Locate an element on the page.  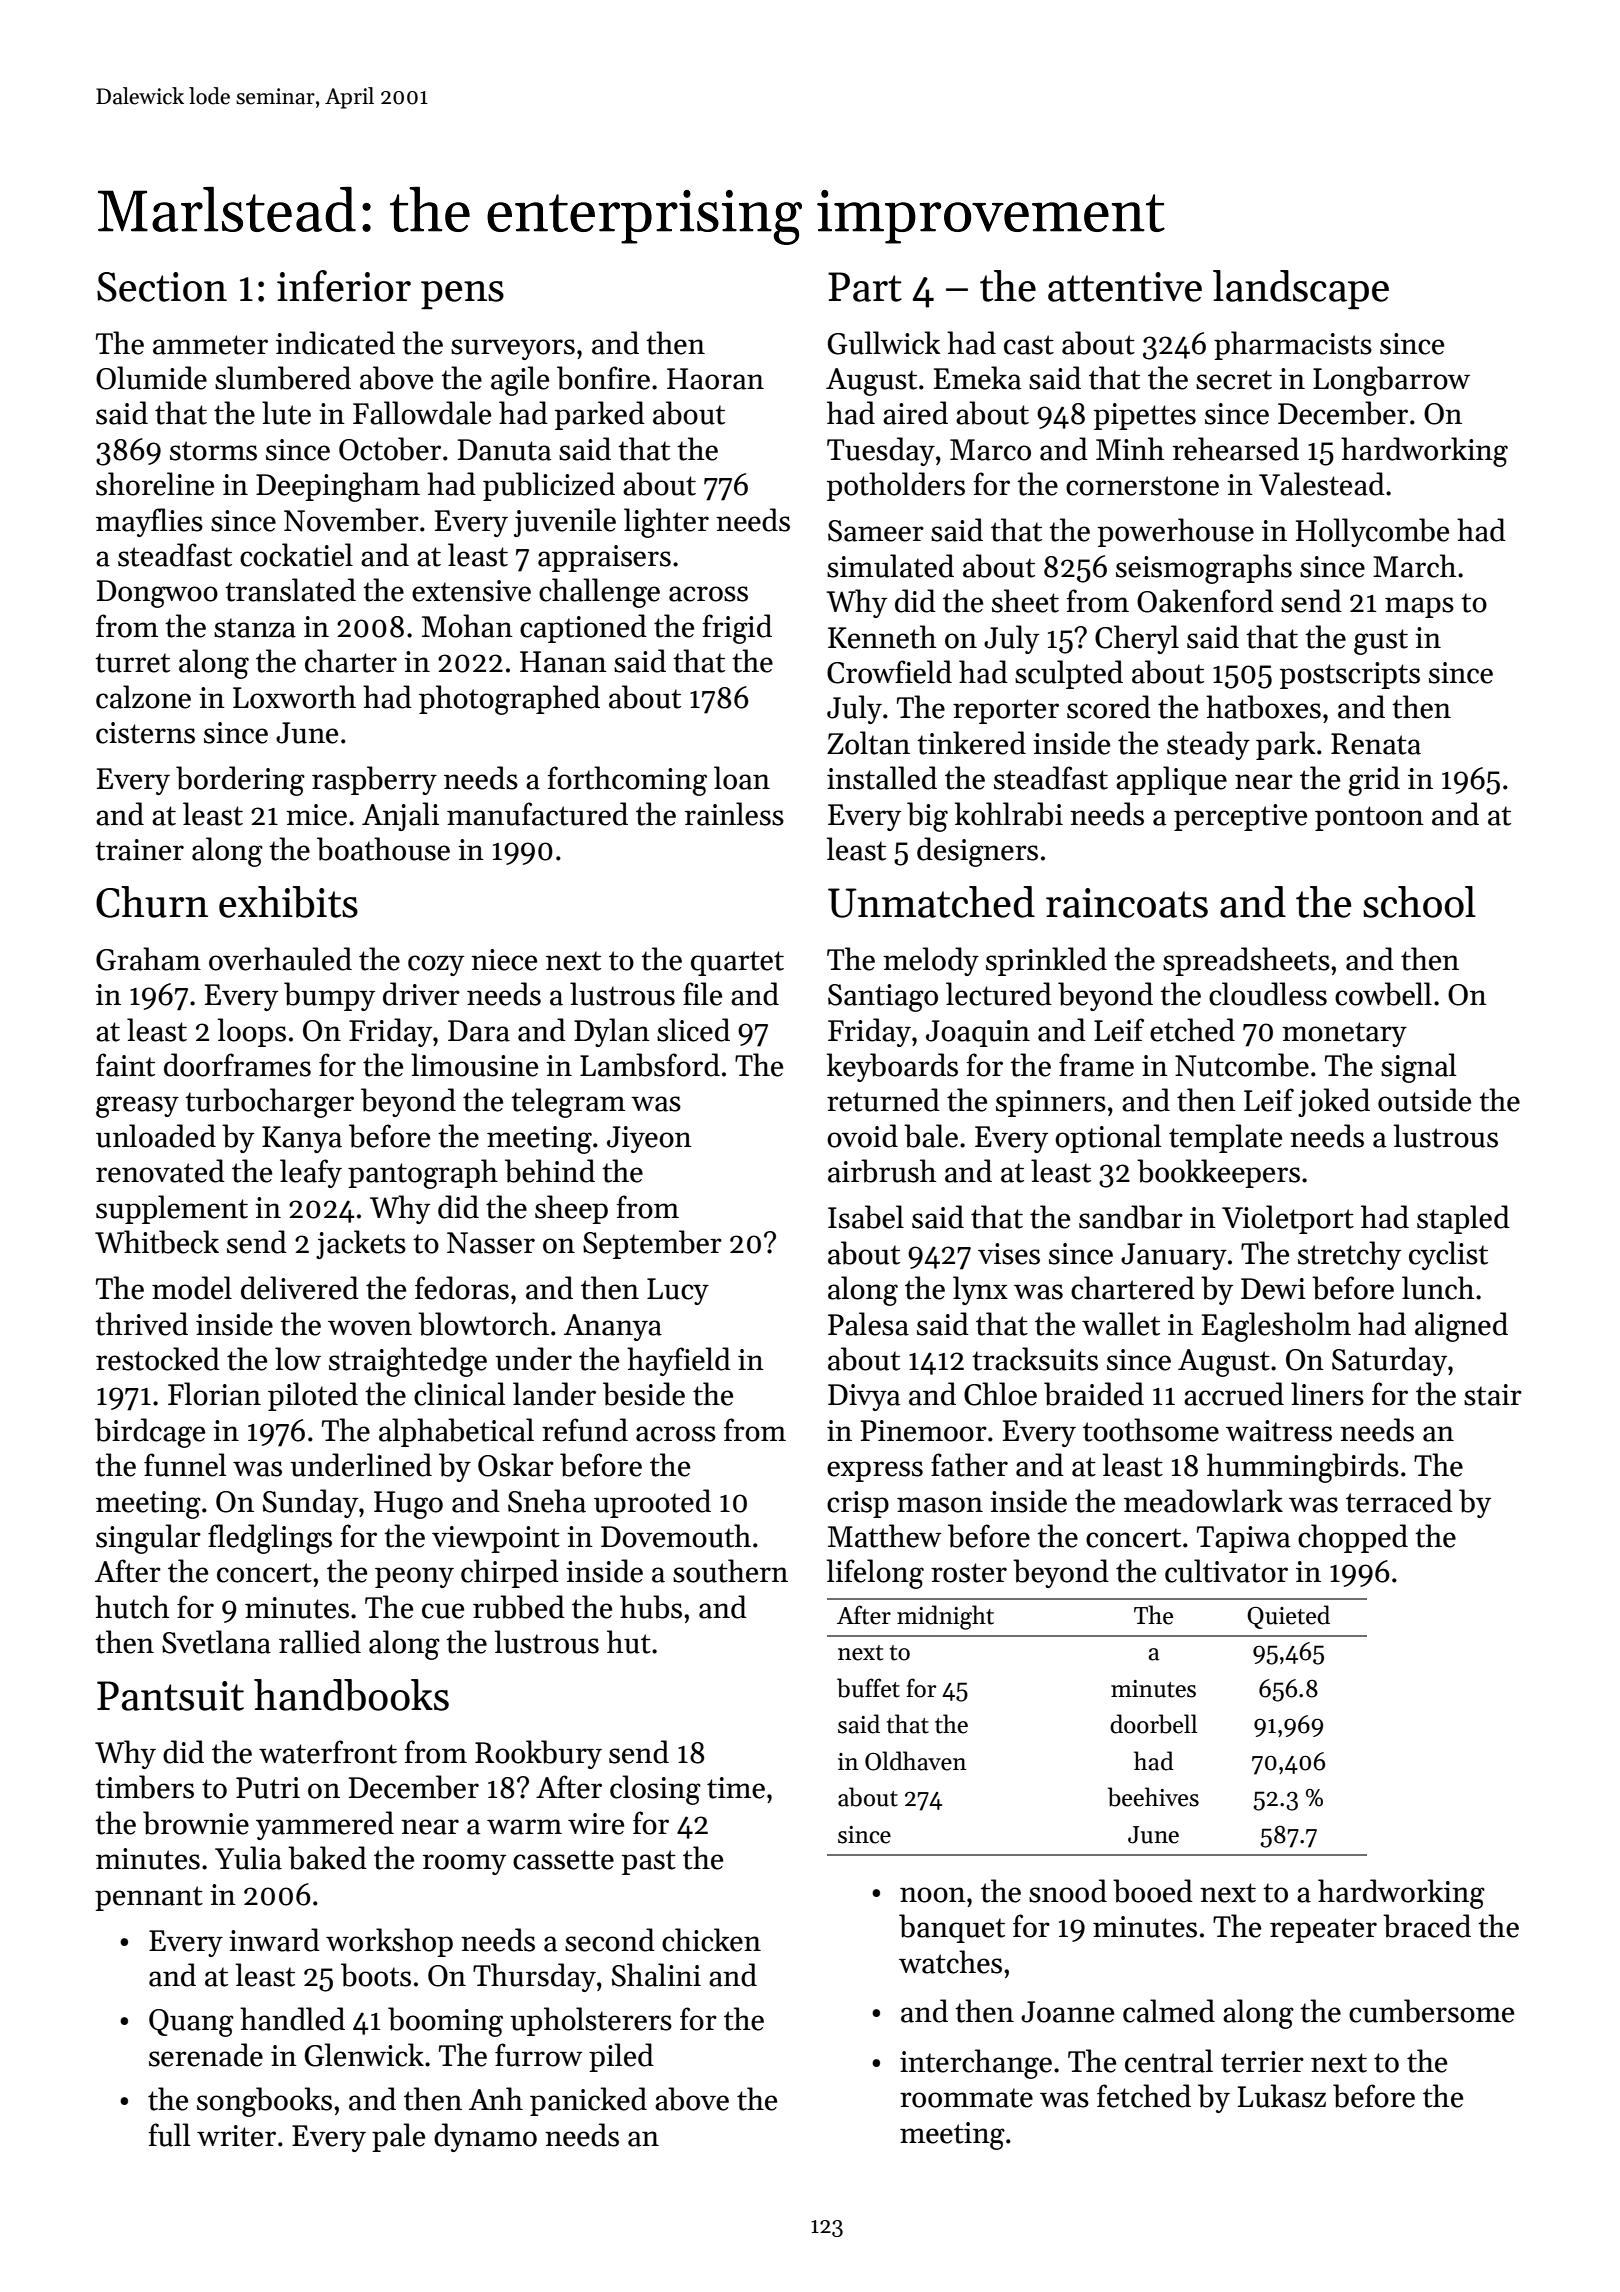
inferior is located at coordinates (344, 286).
